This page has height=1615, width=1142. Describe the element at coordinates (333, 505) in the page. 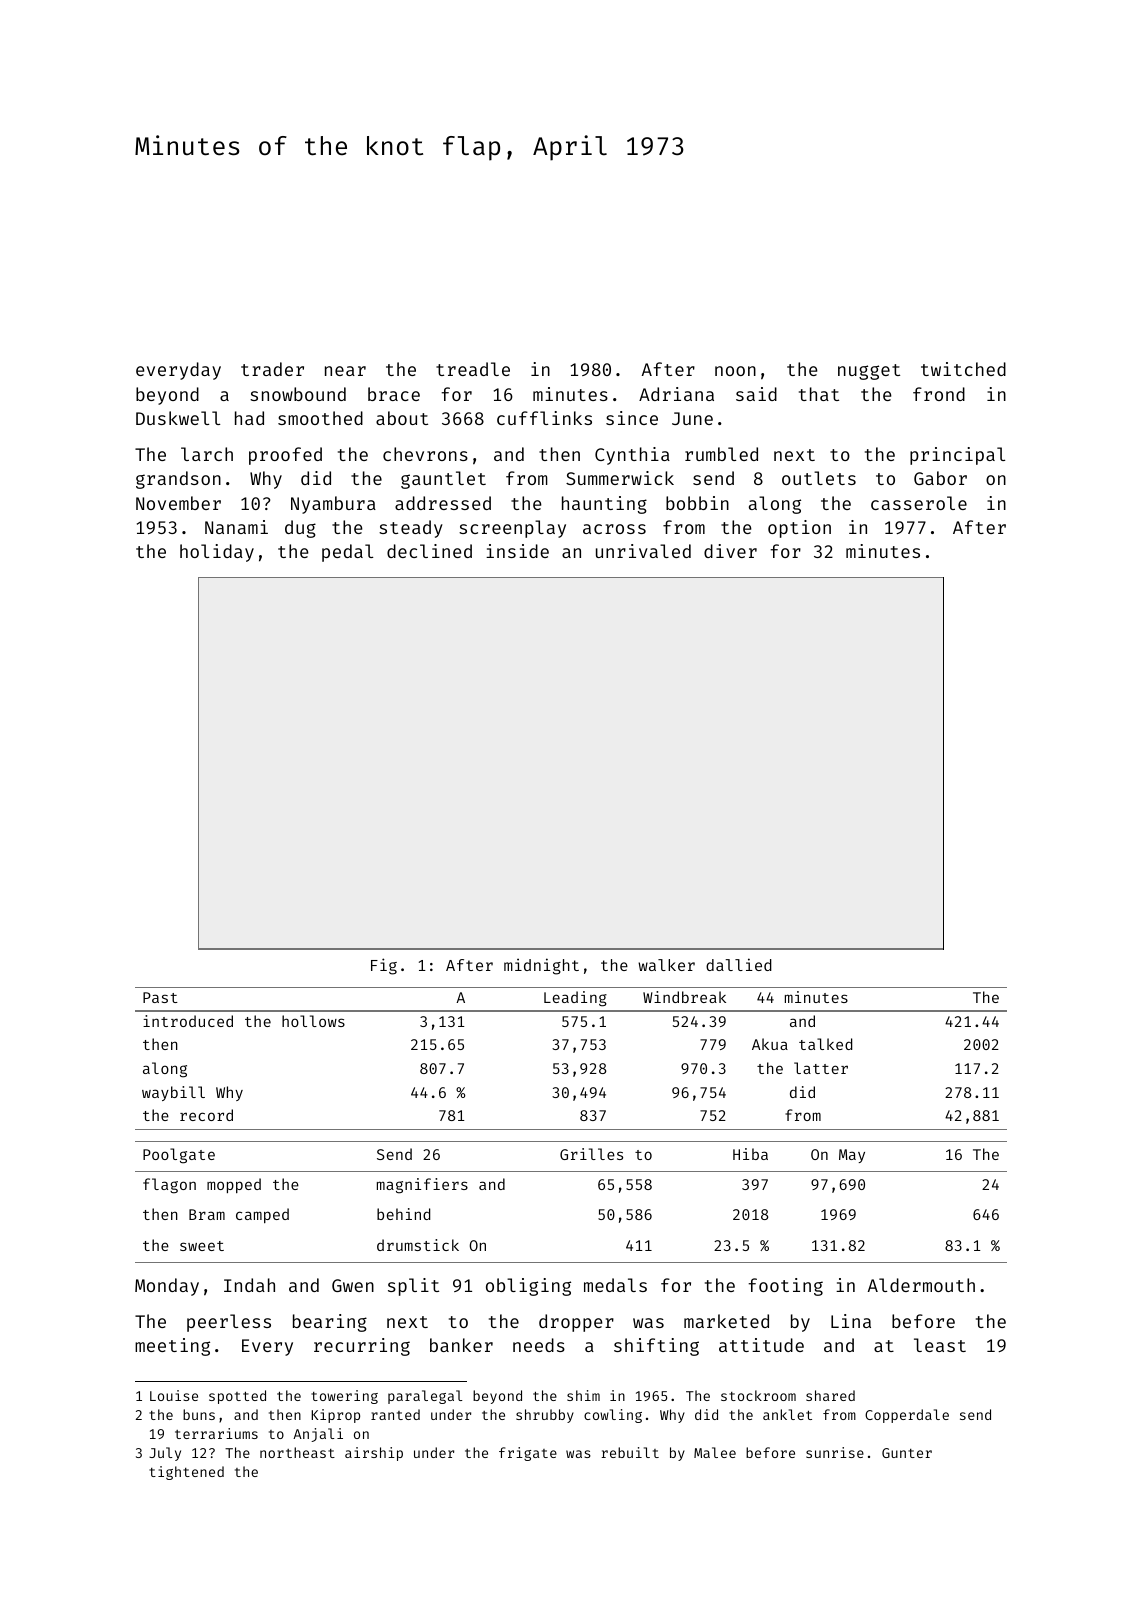

I see `Nyambura` at that location.
